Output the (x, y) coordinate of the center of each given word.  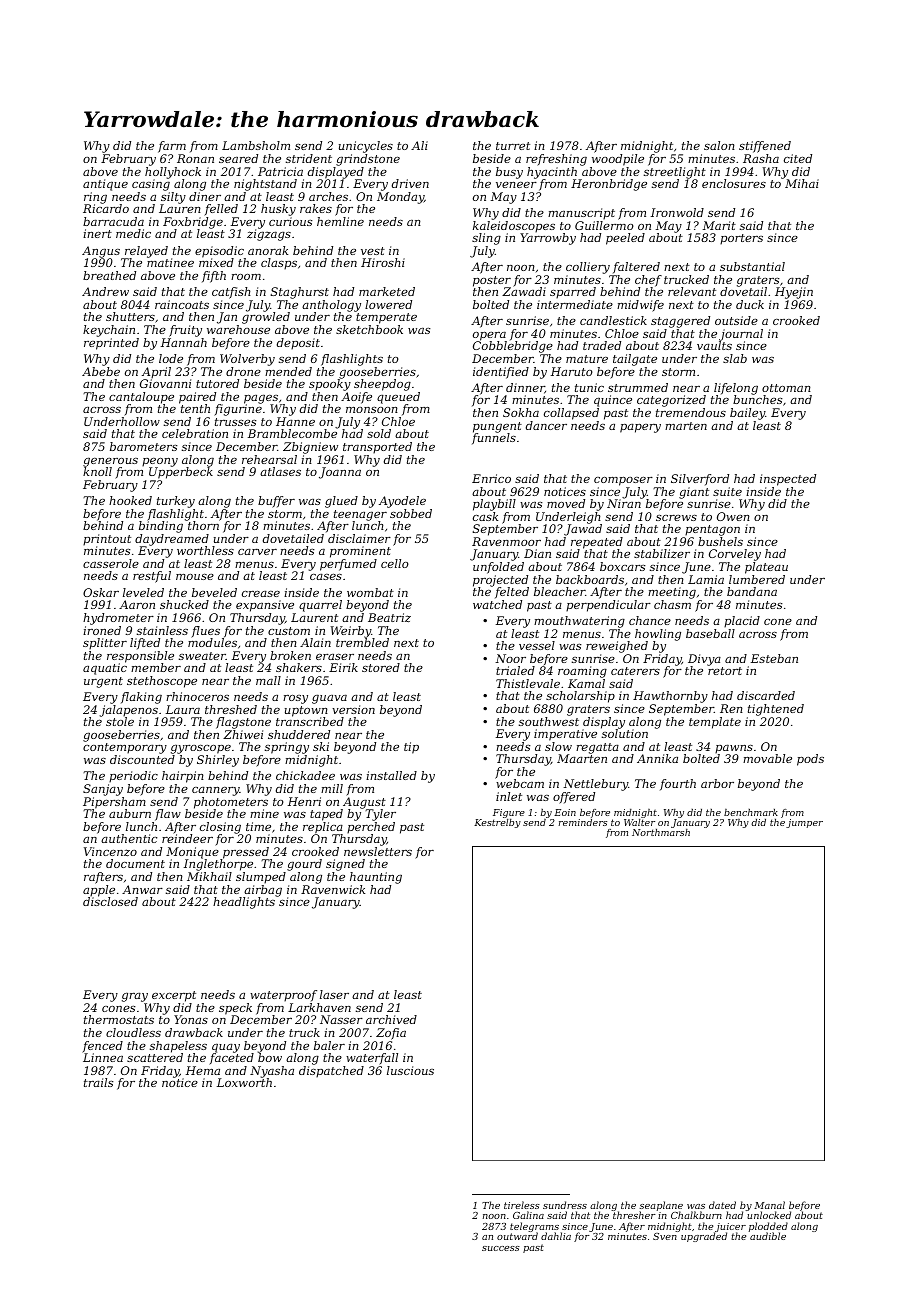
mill (332, 788)
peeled (625, 239)
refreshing (556, 160)
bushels (720, 541)
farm (172, 147)
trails (99, 1082)
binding (161, 527)
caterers (635, 671)
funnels (494, 439)
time (258, 826)
